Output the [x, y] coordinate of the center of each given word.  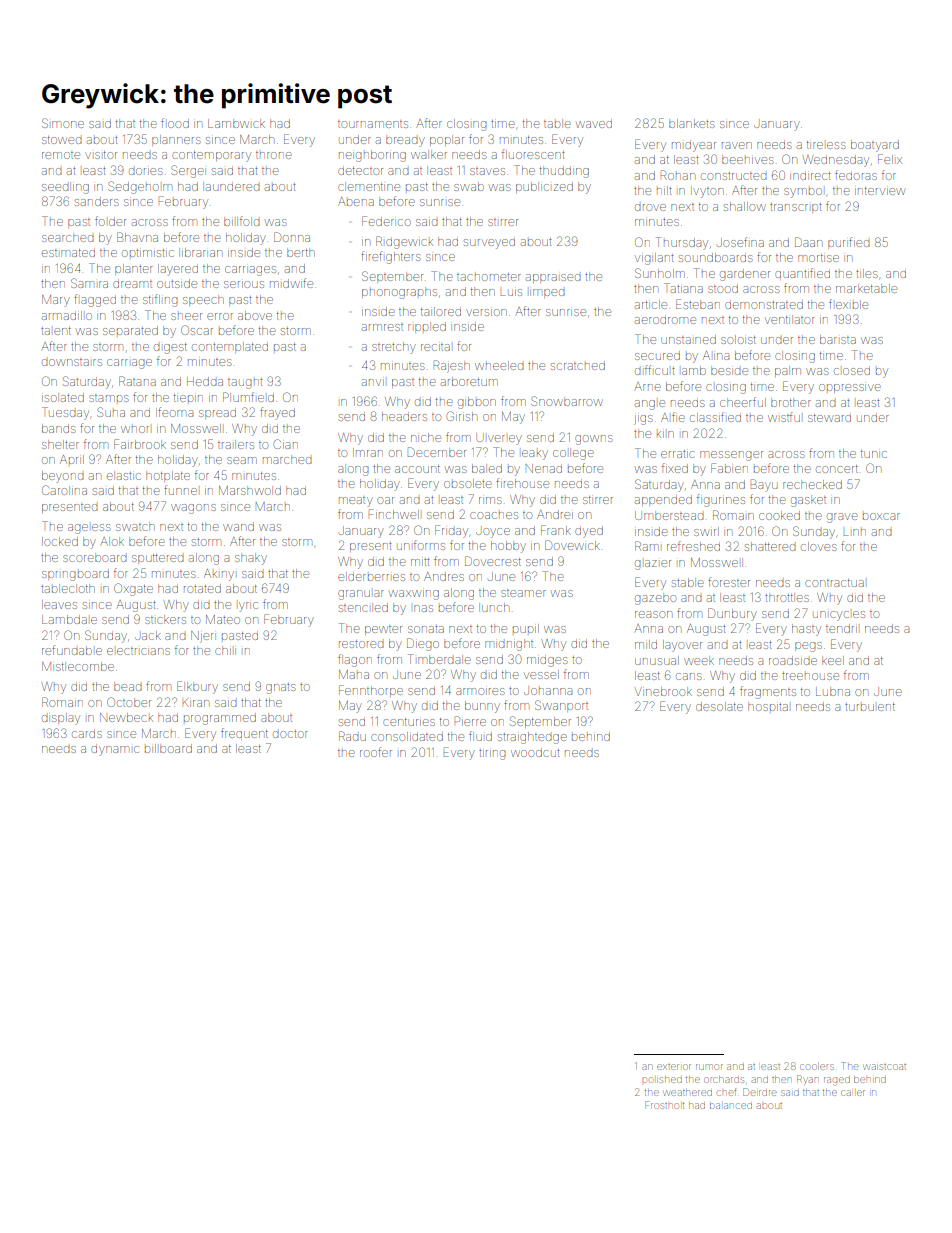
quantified [802, 274]
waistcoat [885, 1067]
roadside [793, 660]
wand [238, 526]
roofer [376, 752]
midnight [509, 645]
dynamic [115, 750]
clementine [369, 186]
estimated [68, 252]
